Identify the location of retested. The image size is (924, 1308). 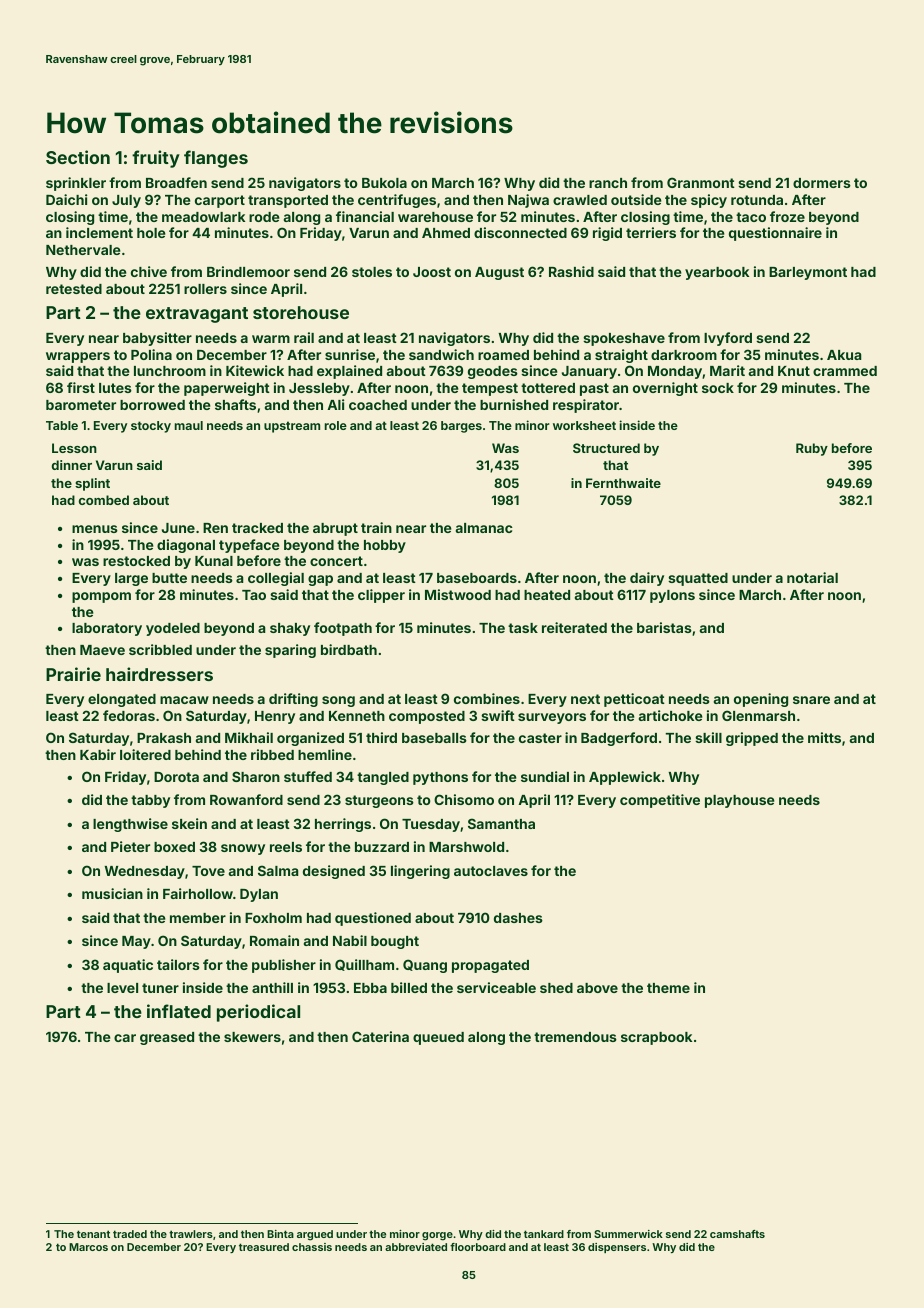
(74, 289).
